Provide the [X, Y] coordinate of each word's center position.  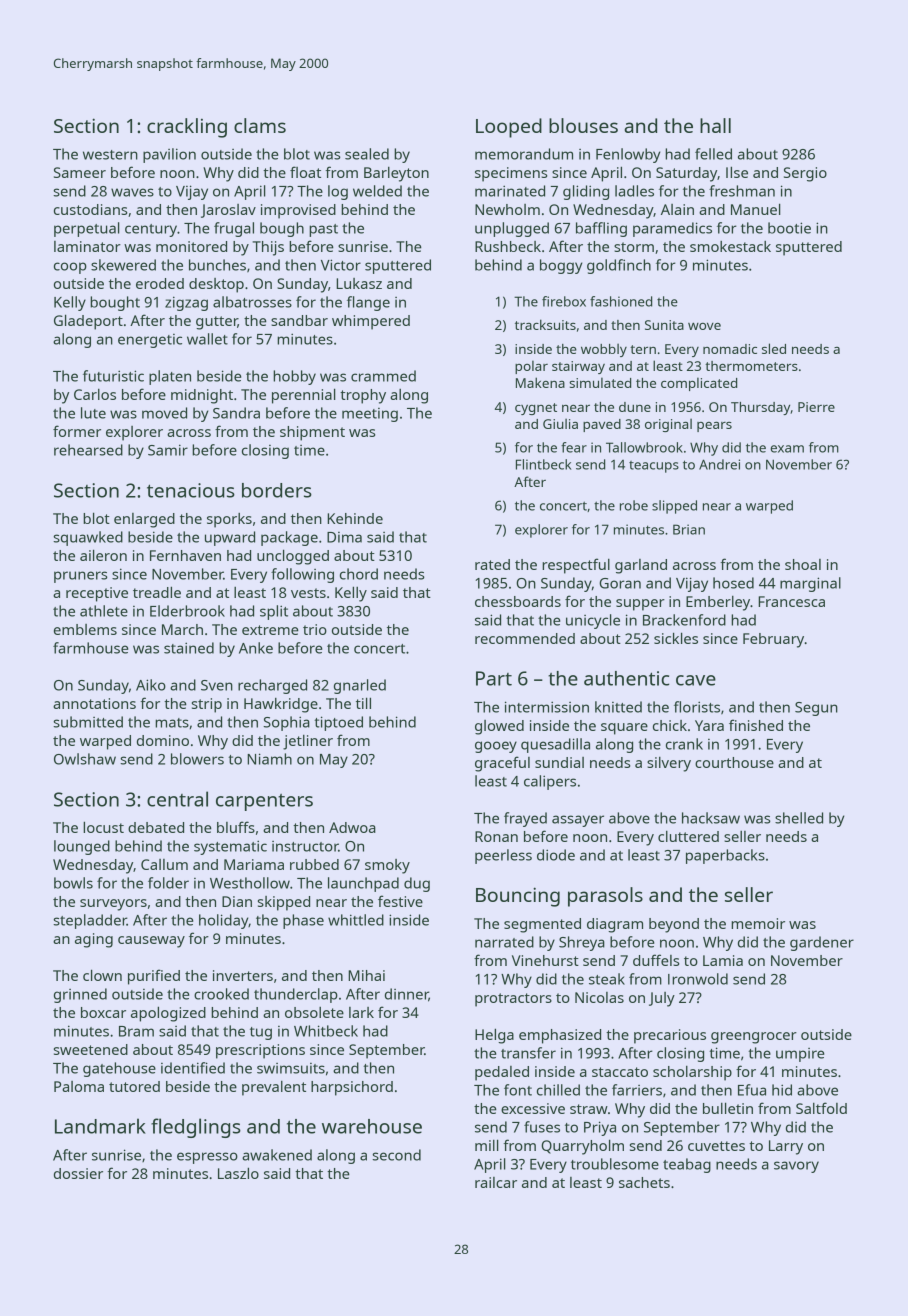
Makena [540, 382]
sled [774, 348]
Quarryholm [582, 1147]
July [662, 999]
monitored [191, 246]
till [363, 703]
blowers [197, 759]
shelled [799, 818]
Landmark [100, 1126]
